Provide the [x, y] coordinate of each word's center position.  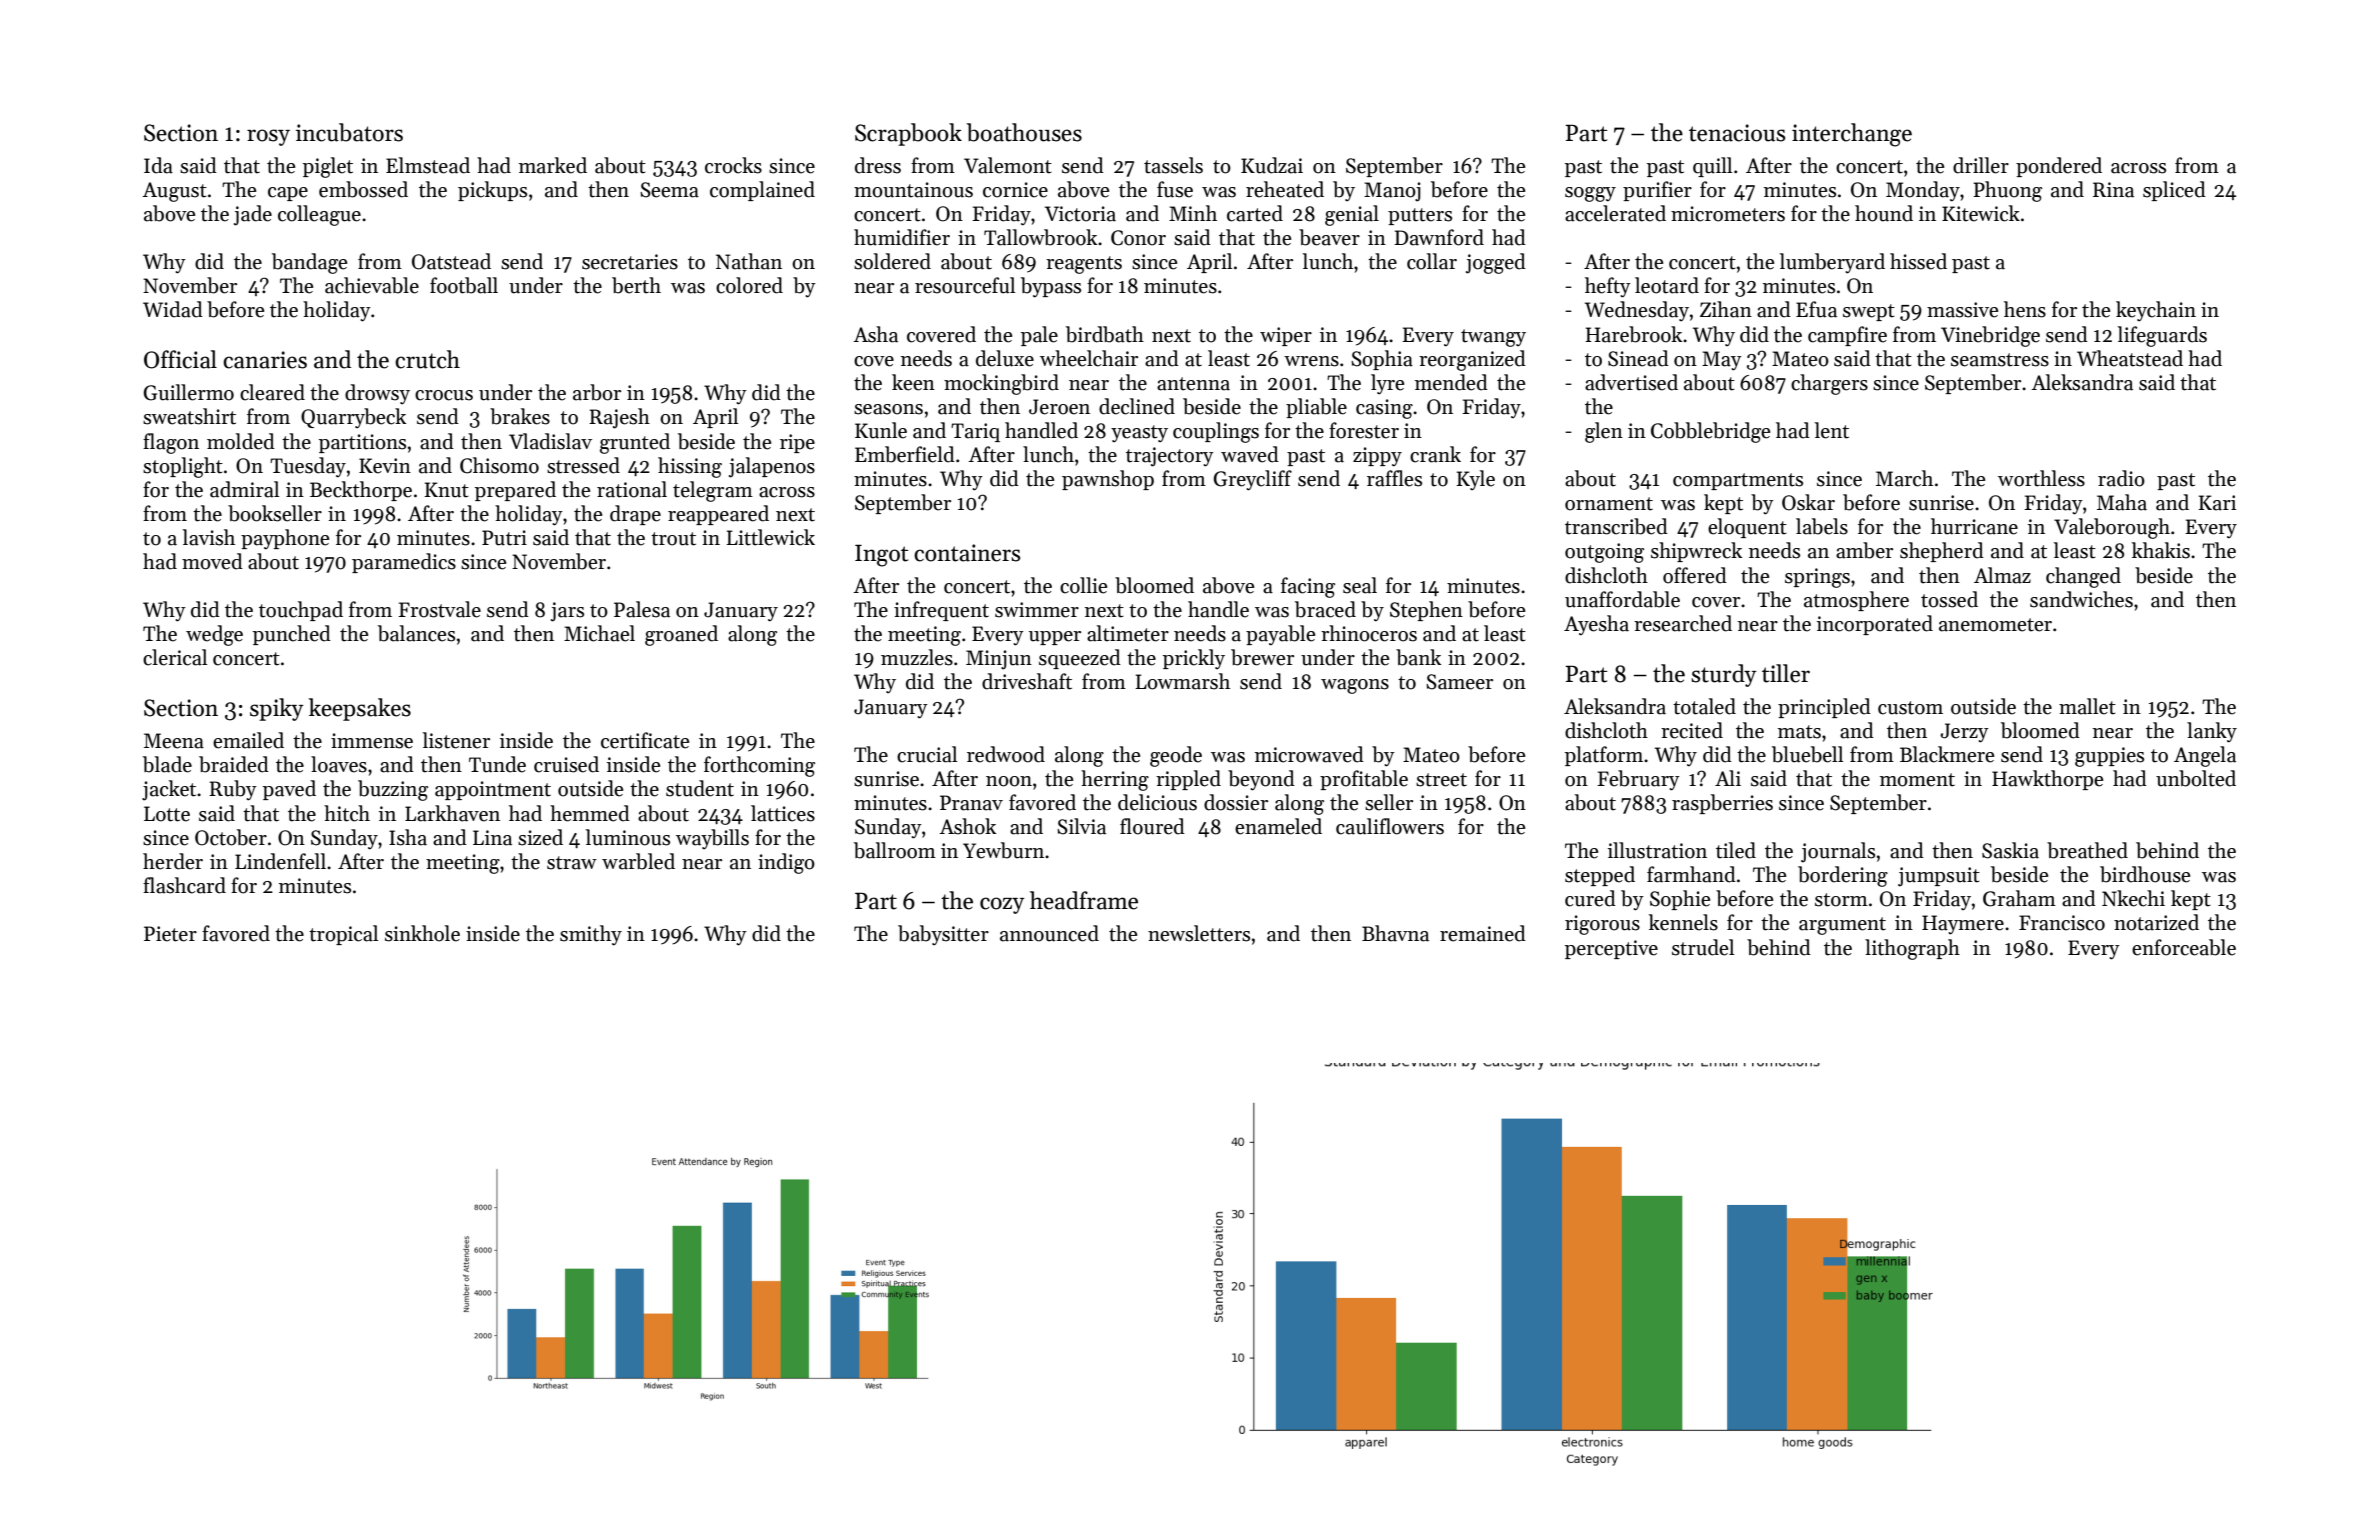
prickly [1194, 659]
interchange [1852, 135]
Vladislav [550, 441]
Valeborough [2112, 528]
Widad [173, 309]
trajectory [1170, 457]
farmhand [1691, 874]
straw [572, 863]
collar [1432, 261]
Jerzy [1964, 733]
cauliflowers [1390, 826]
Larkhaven [452, 813]
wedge [214, 635]
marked [553, 165]
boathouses [1024, 132]
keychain [2156, 311]
